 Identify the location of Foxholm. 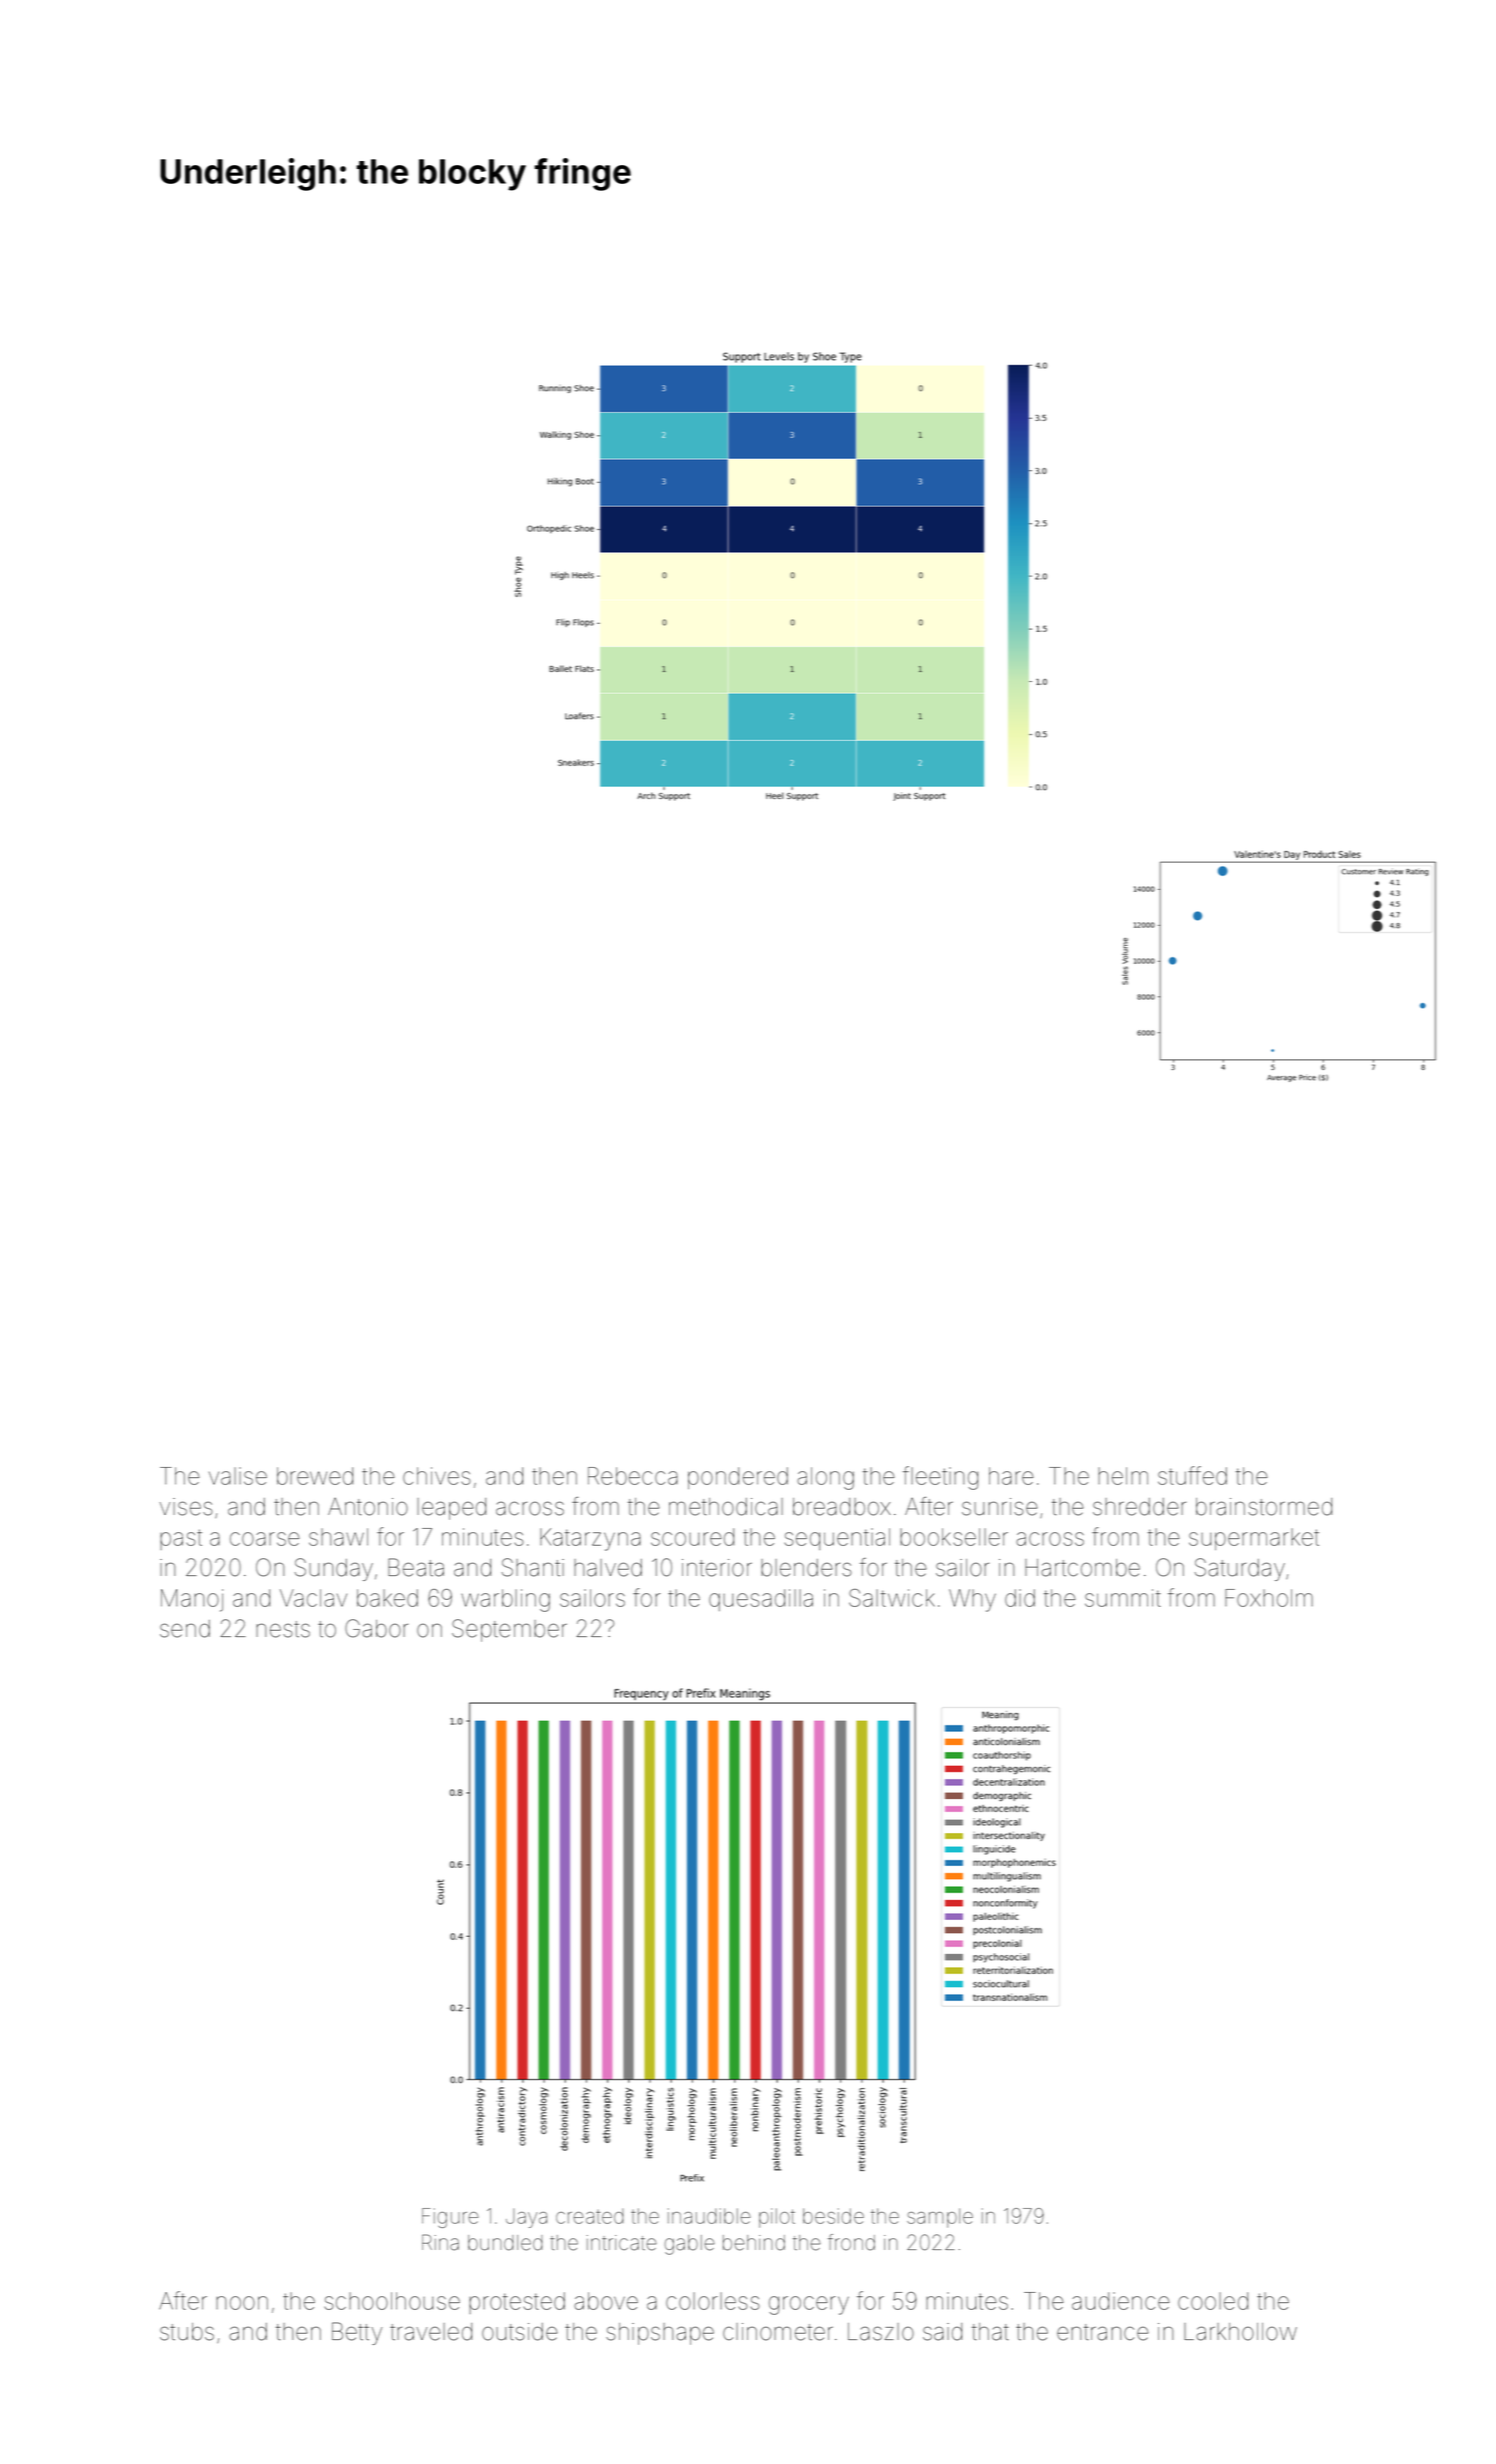
(1269, 1598).
